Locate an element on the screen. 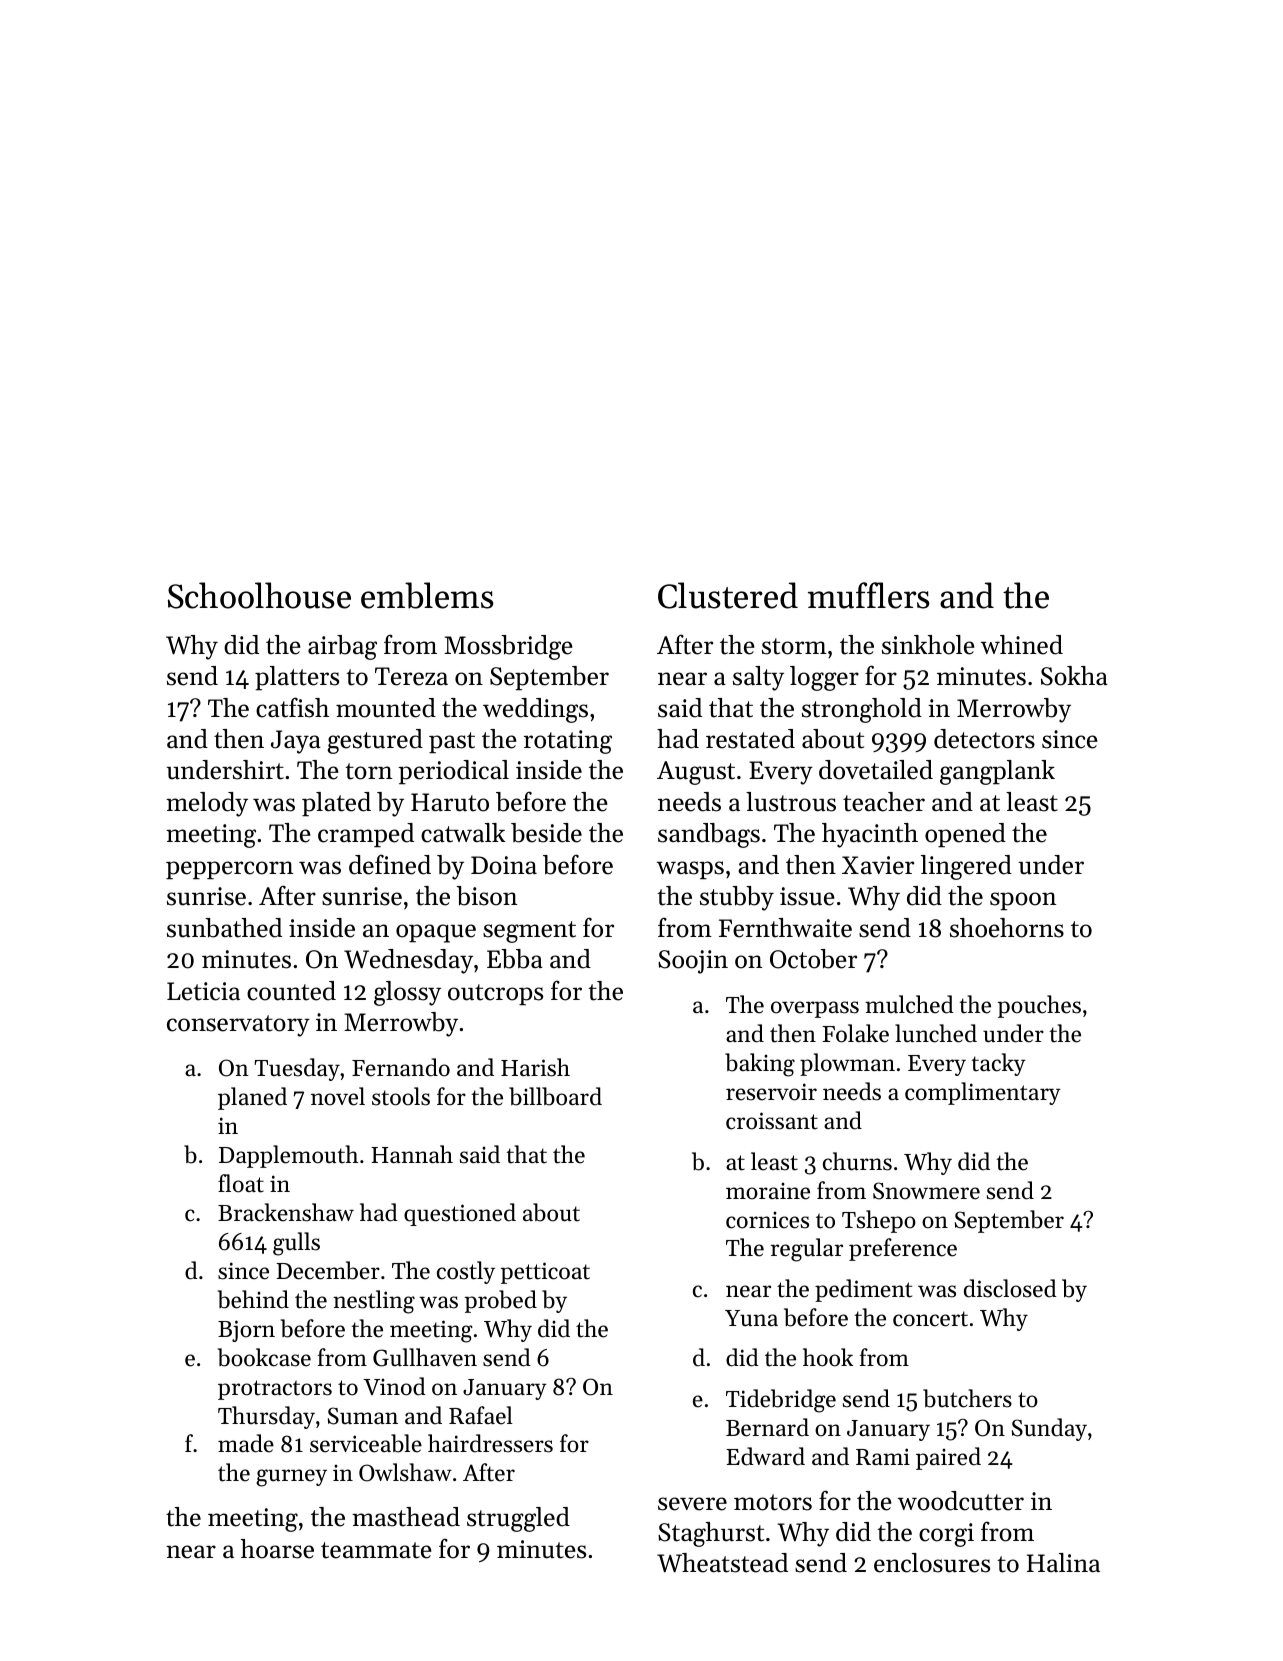 This screenshot has height=1661, width=1283. teammate is located at coordinates (376, 1550).
